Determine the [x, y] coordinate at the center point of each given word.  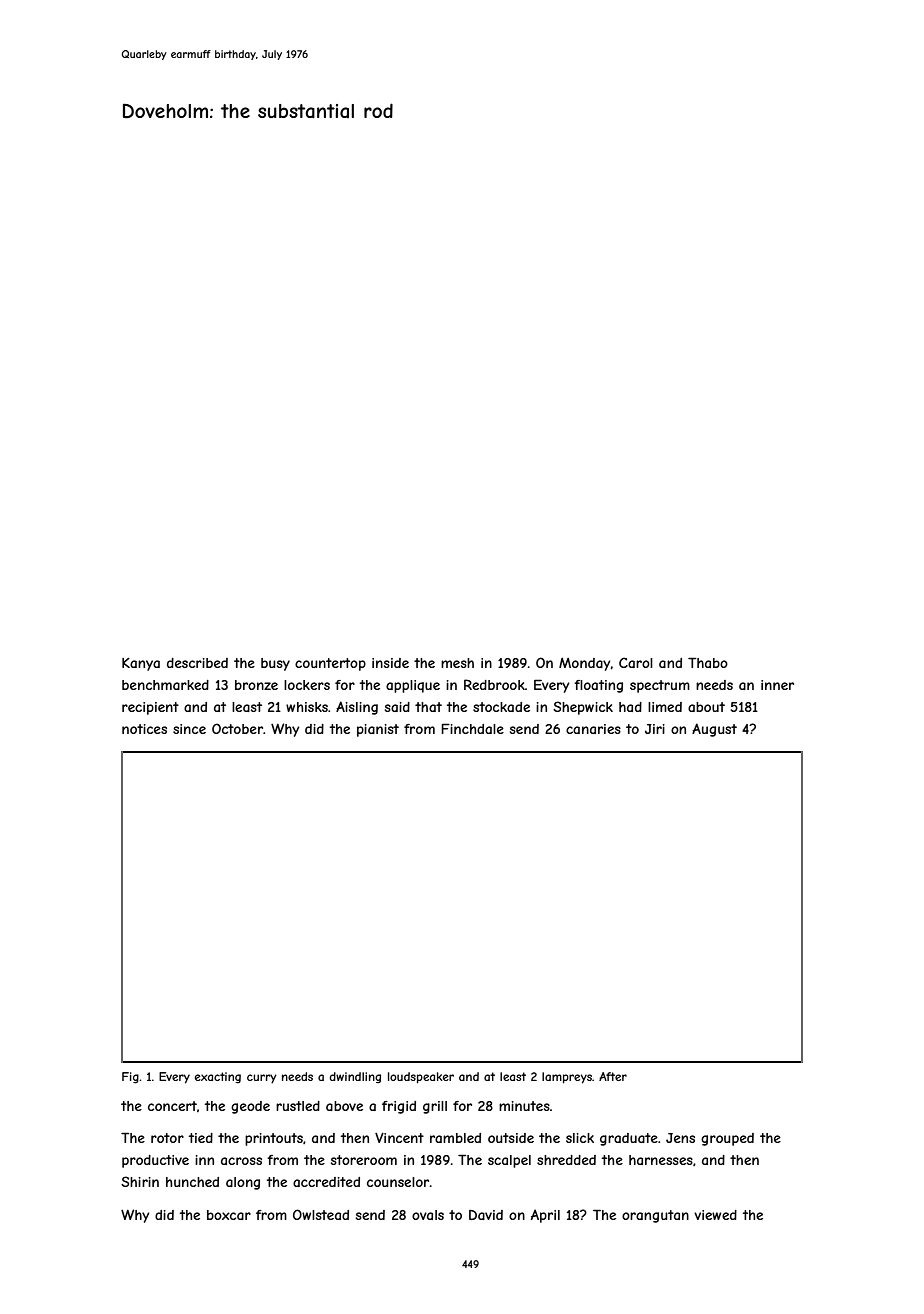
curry [262, 1079]
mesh [457, 663]
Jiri [655, 729]
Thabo [708, 662]
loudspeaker [421, 1078]
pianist [378, 730]
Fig [130, 1078]
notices [144, 729]
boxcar [229, 1215]
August [714, 730]
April [545, 1216]
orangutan [655, 1216]
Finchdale [472, 728]
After [613, 1076]
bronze [256, 685]
